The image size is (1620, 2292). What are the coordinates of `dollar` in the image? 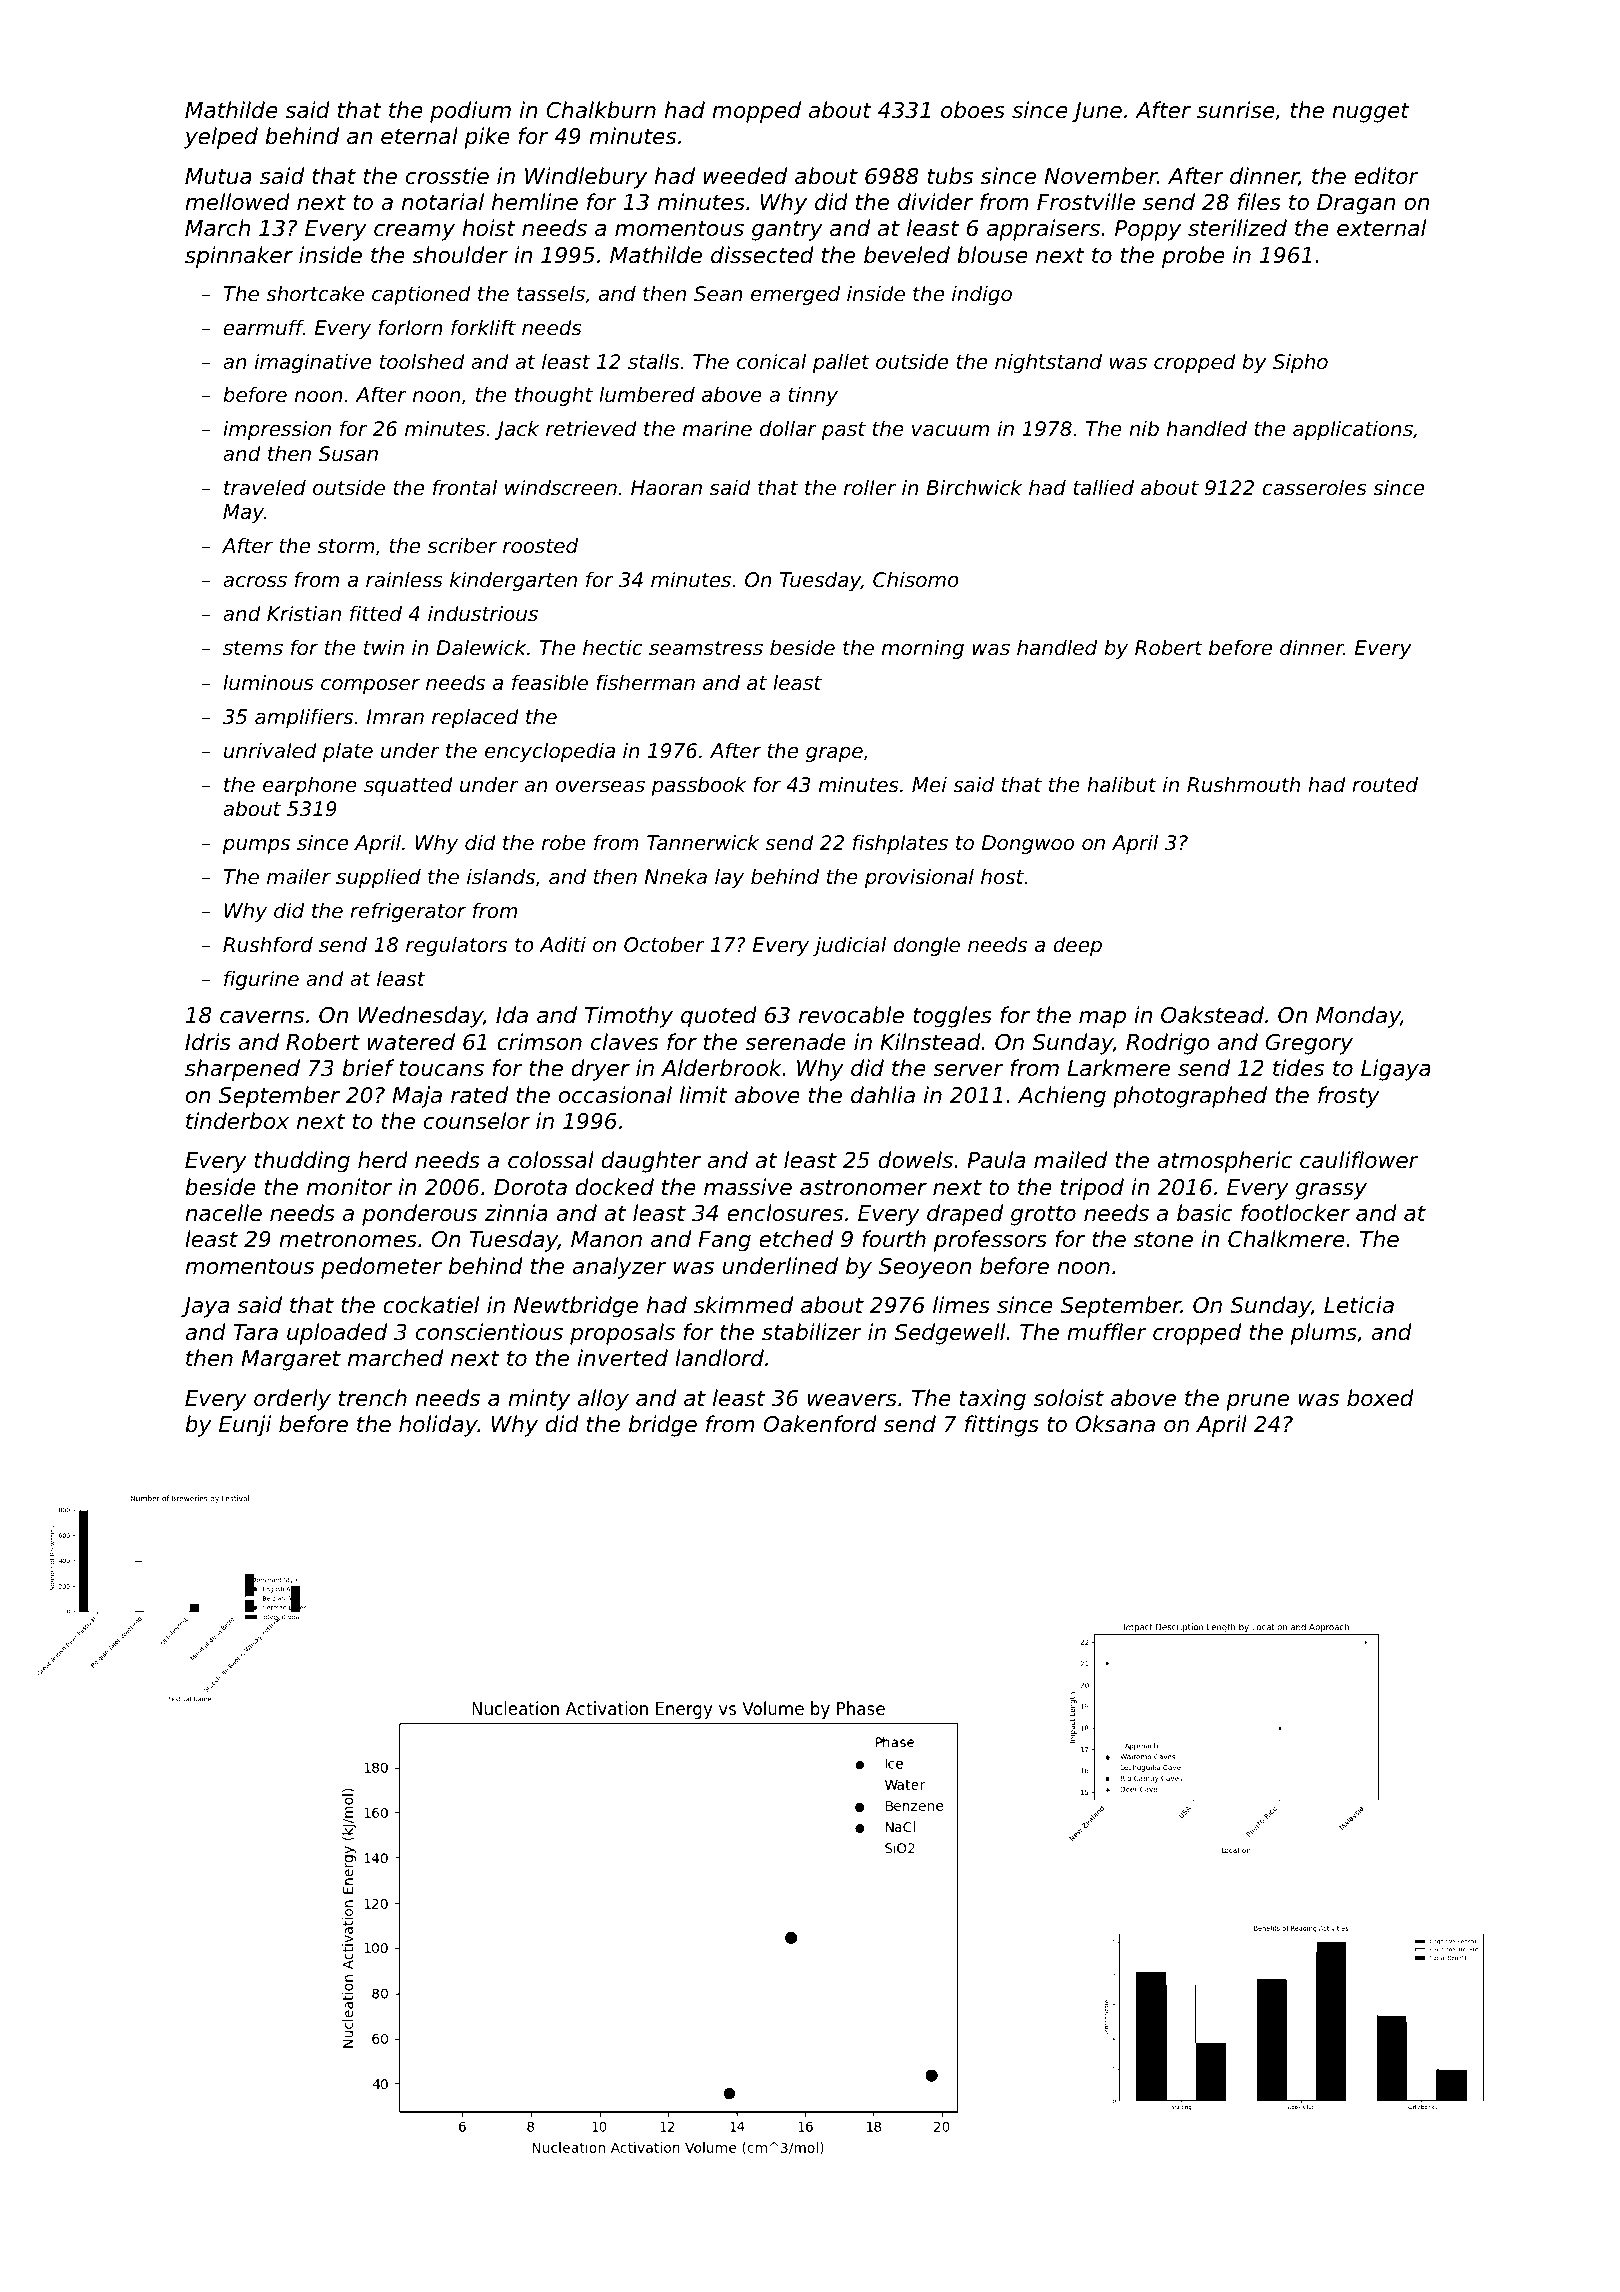 It's located at (788, 429).
